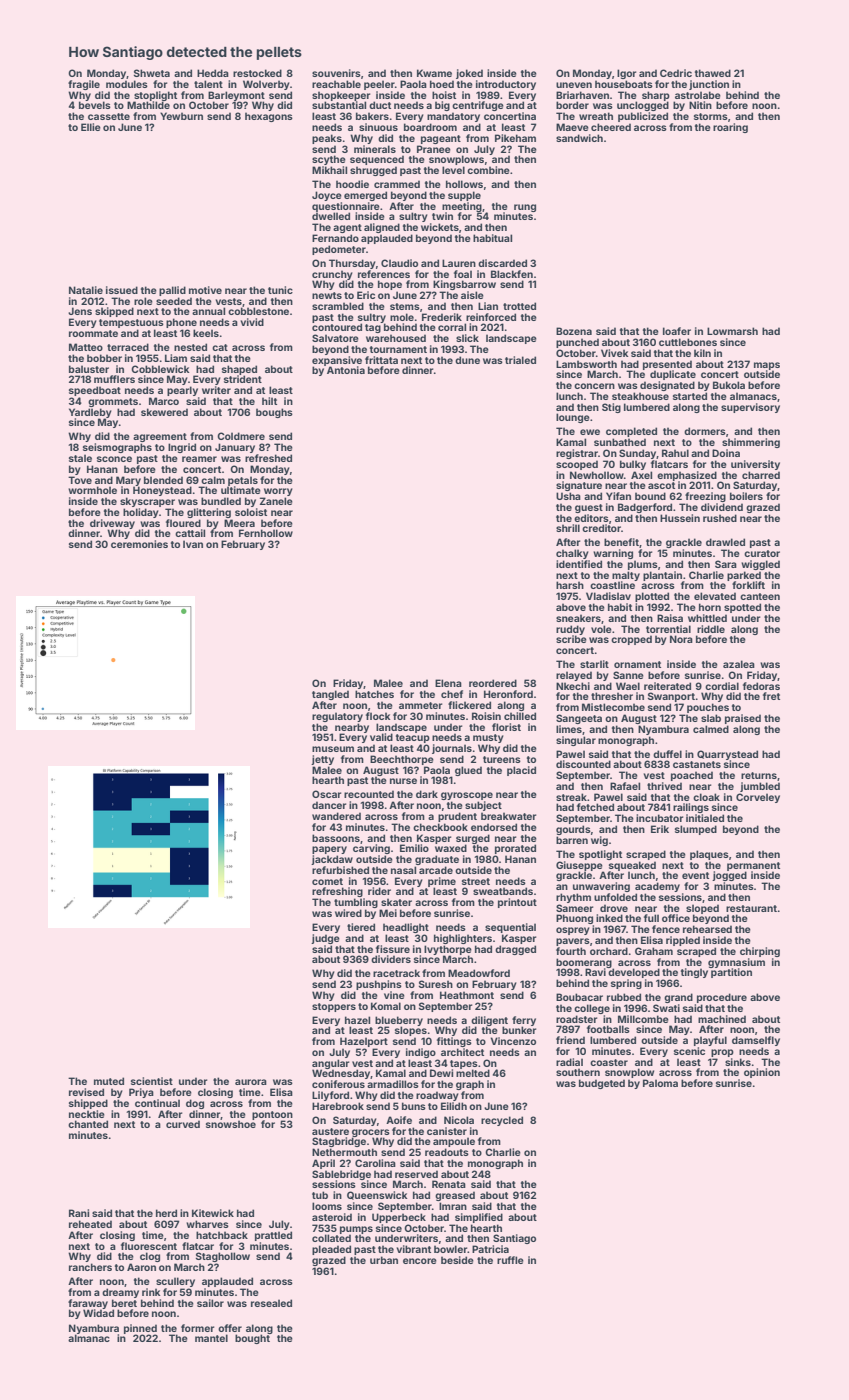 Image resolution: width=849 pixels, height=1400 pixels. What do you see at coordinates (266, 533) in the screenshot?
I see `Fernhollow` at bounding box center [266, 533].
